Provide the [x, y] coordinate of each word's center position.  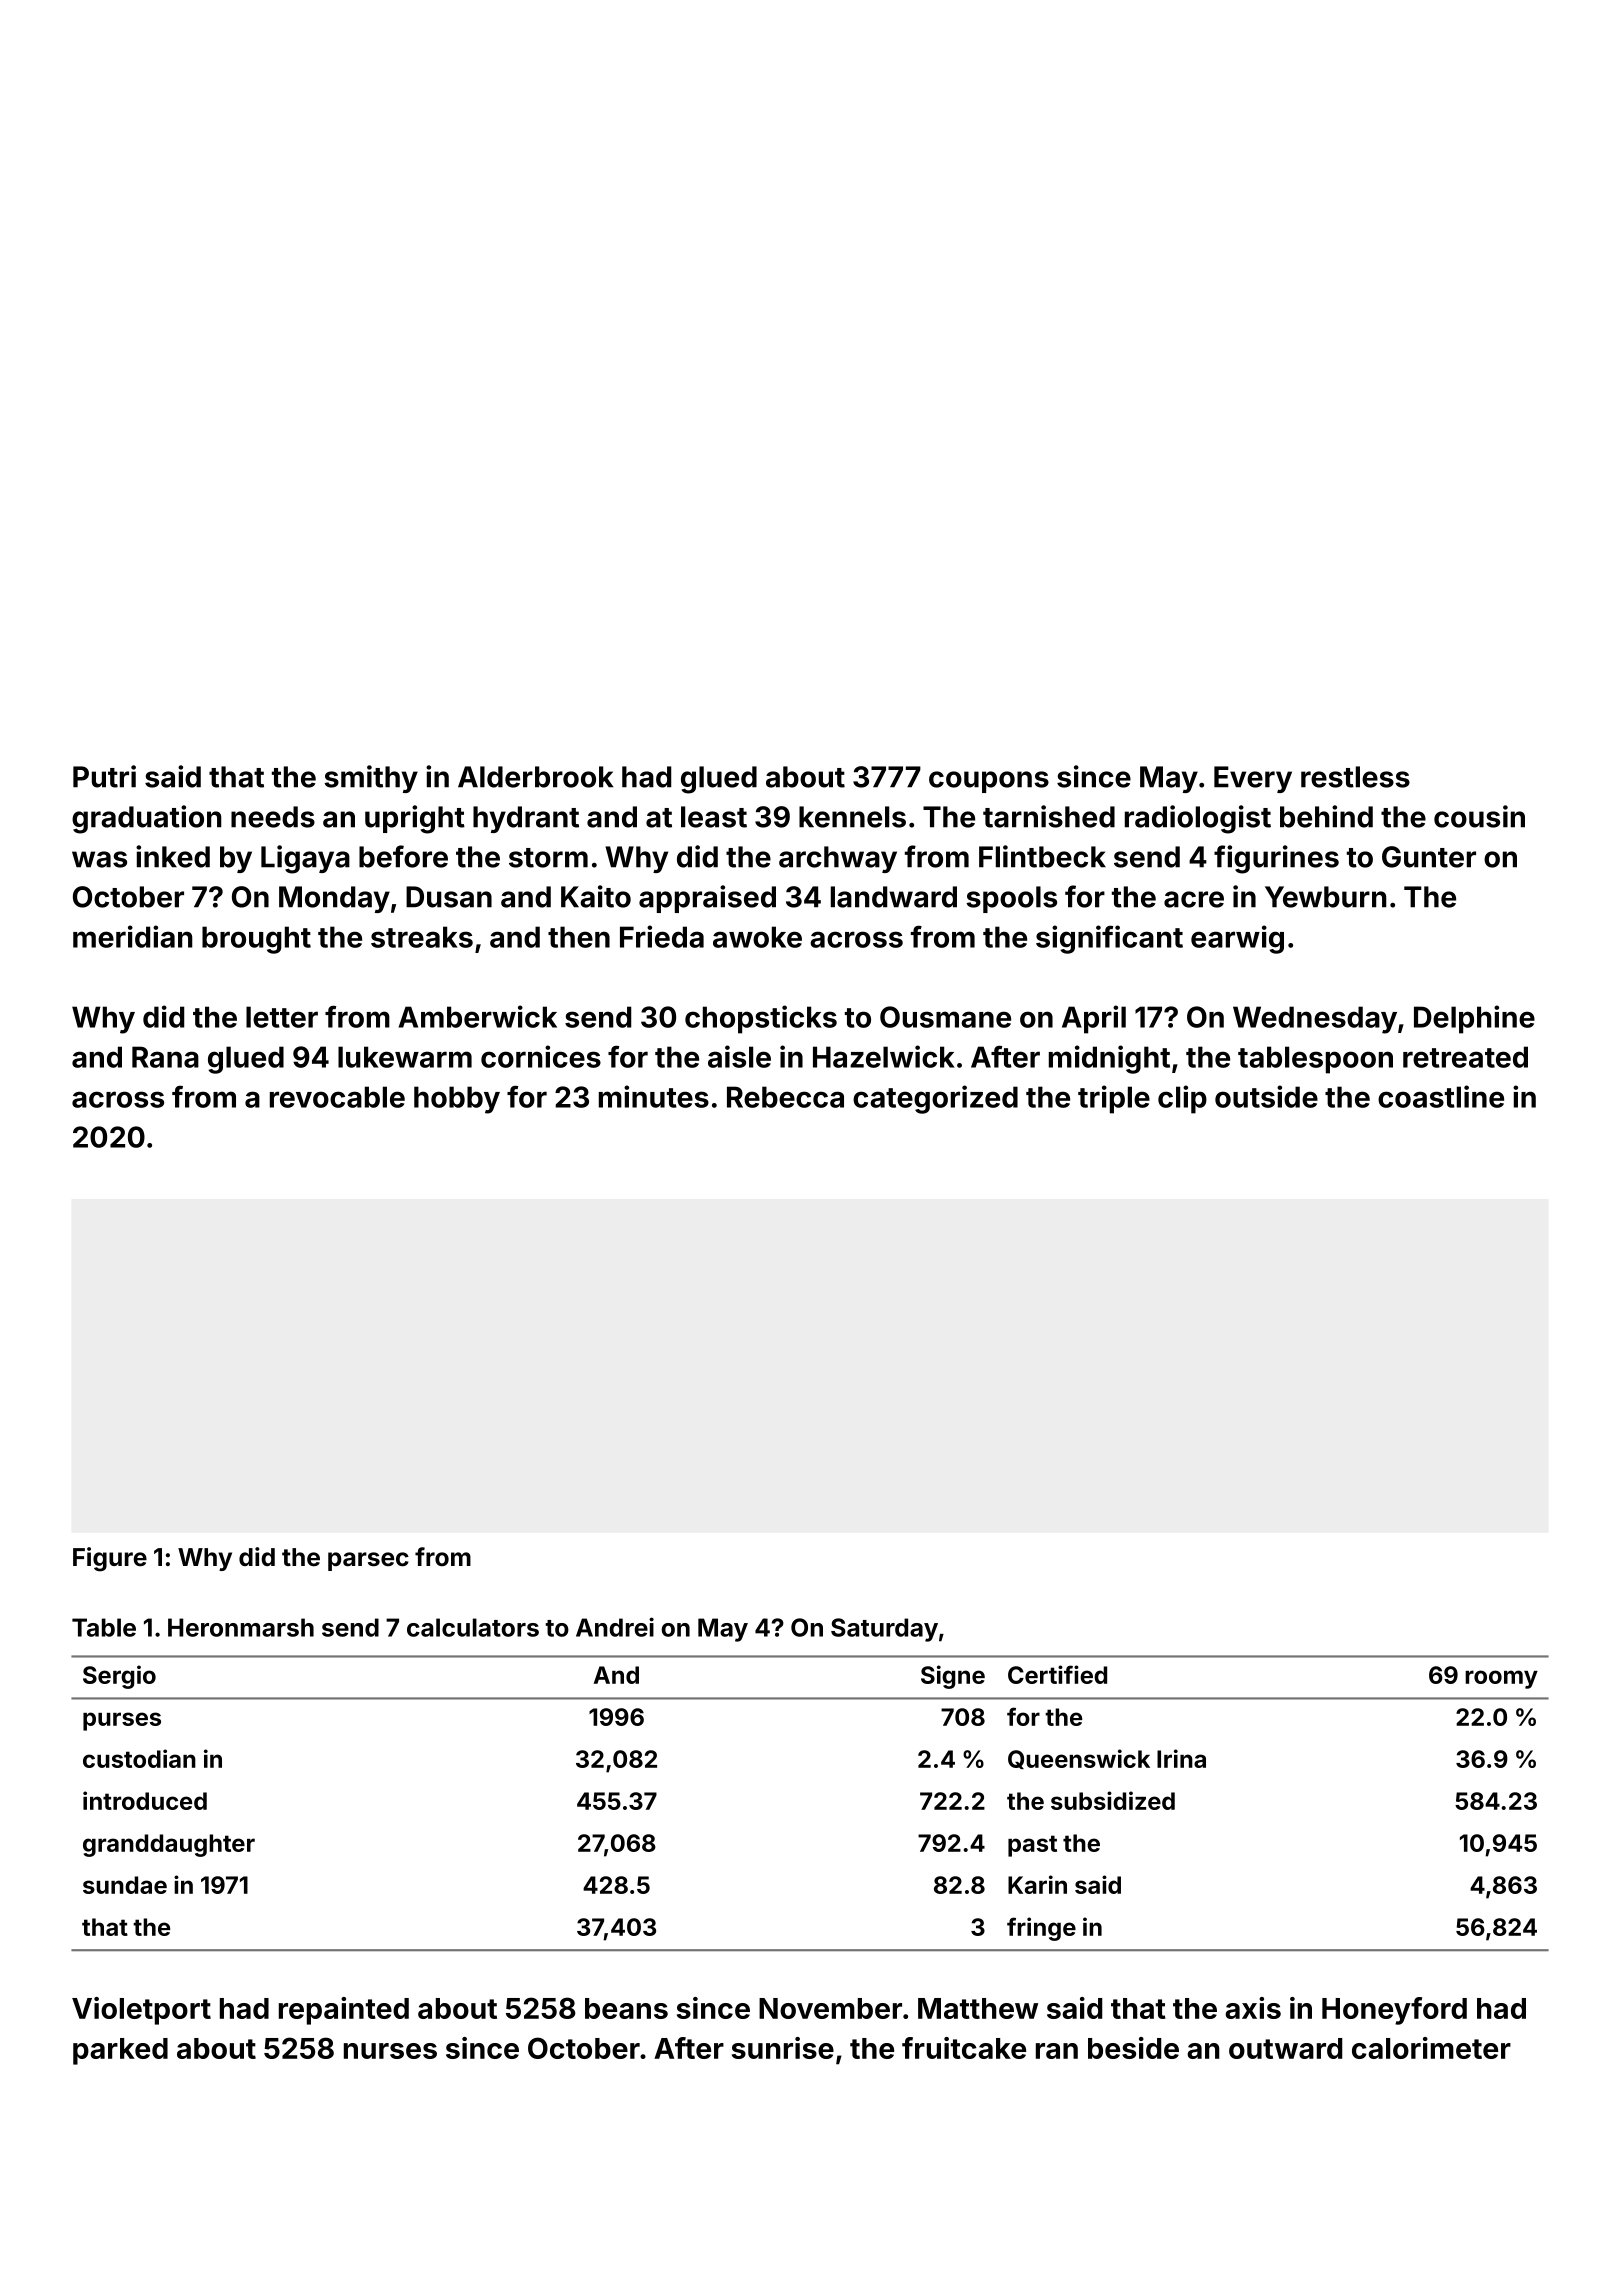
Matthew [978, 2008]
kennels [852, 817]
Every [1253, 779]
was [99, 859]
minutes [654, 1096]
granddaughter [169, 1845]
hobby [457, 1100]
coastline [1441, 1096]
